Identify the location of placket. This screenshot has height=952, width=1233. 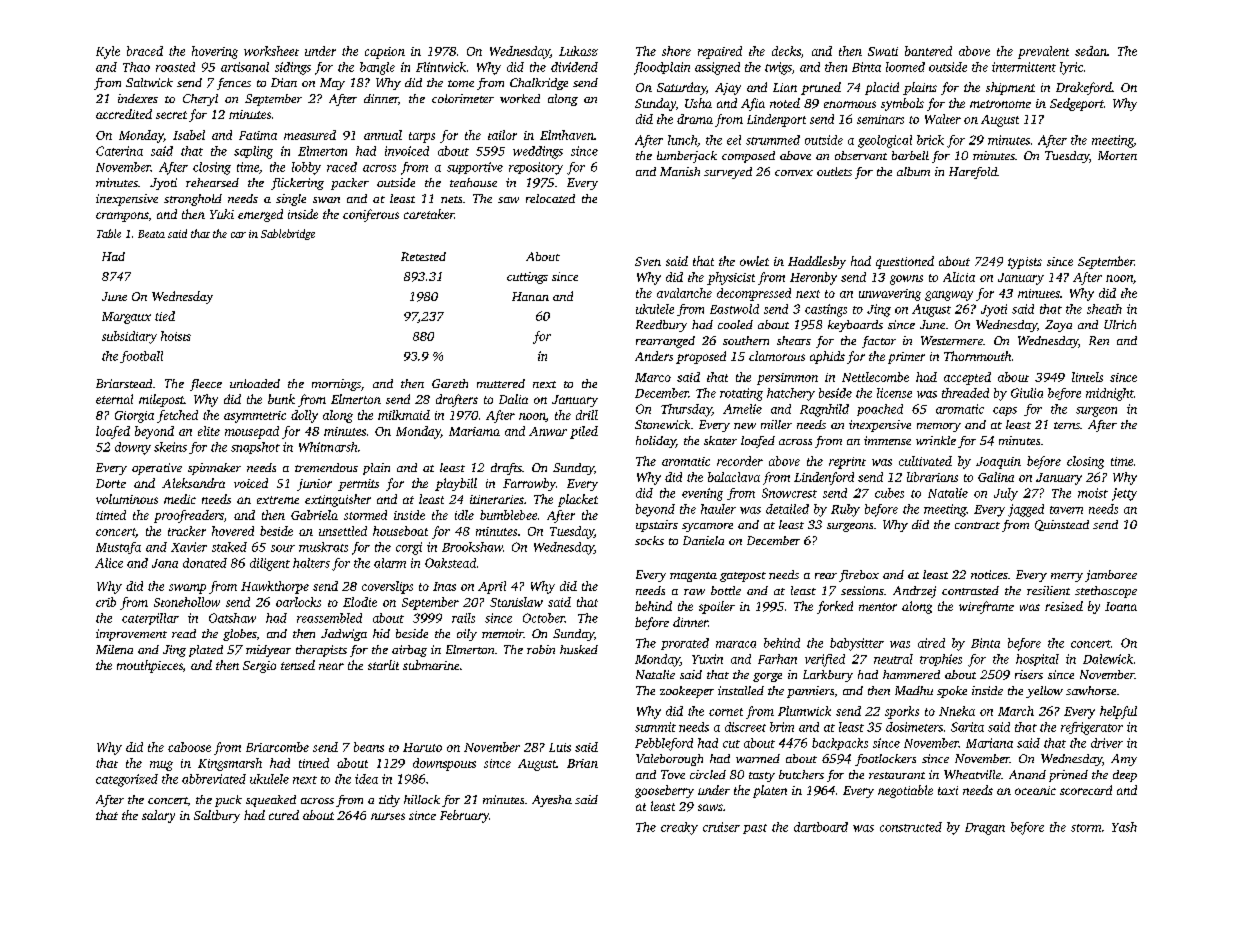
(578, 500).
